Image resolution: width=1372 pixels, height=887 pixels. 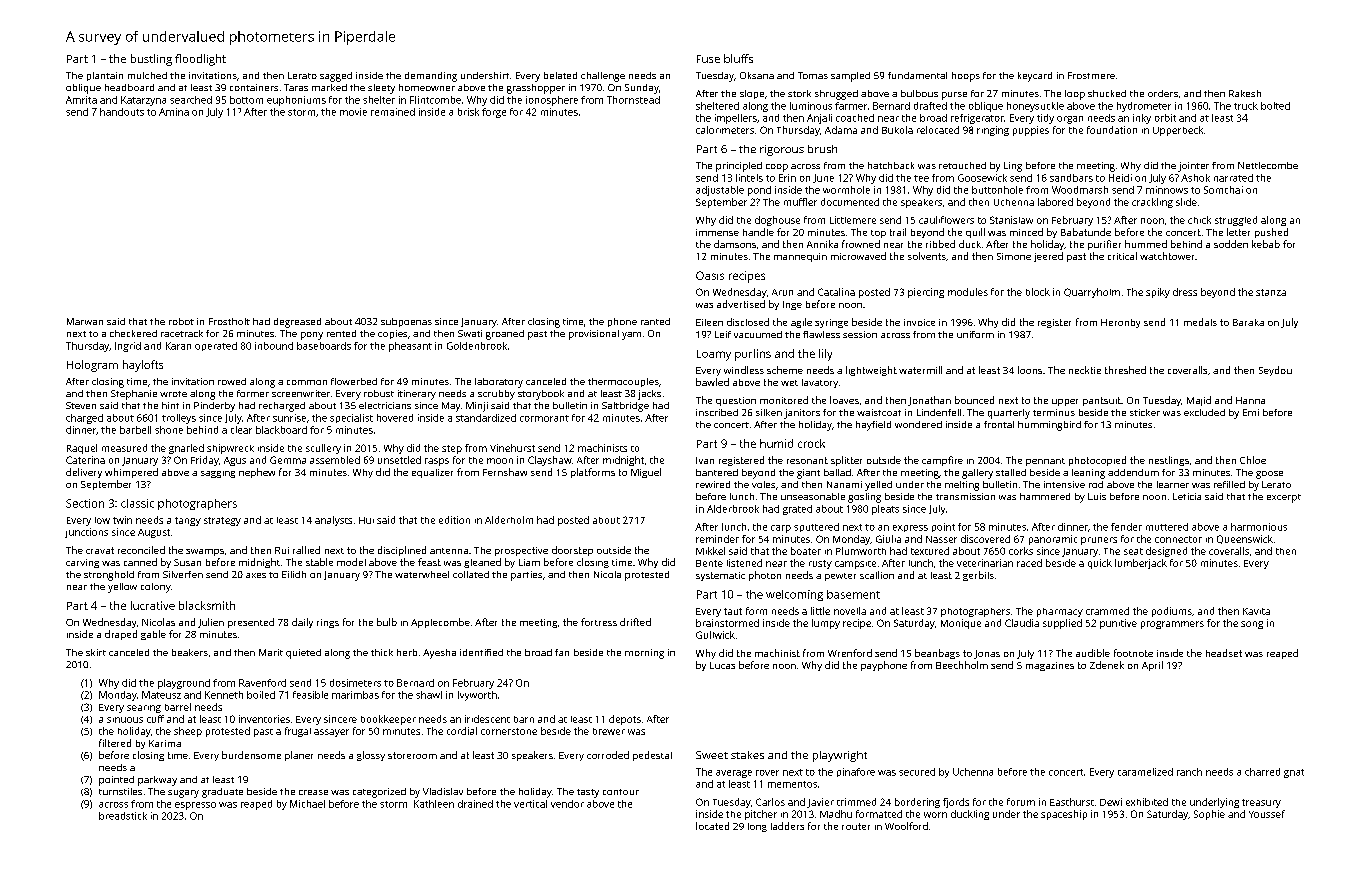 What do you see at coordinates (1091, 75) in the image?
I see `Frostmere` at bounding box center [1091, 75].
